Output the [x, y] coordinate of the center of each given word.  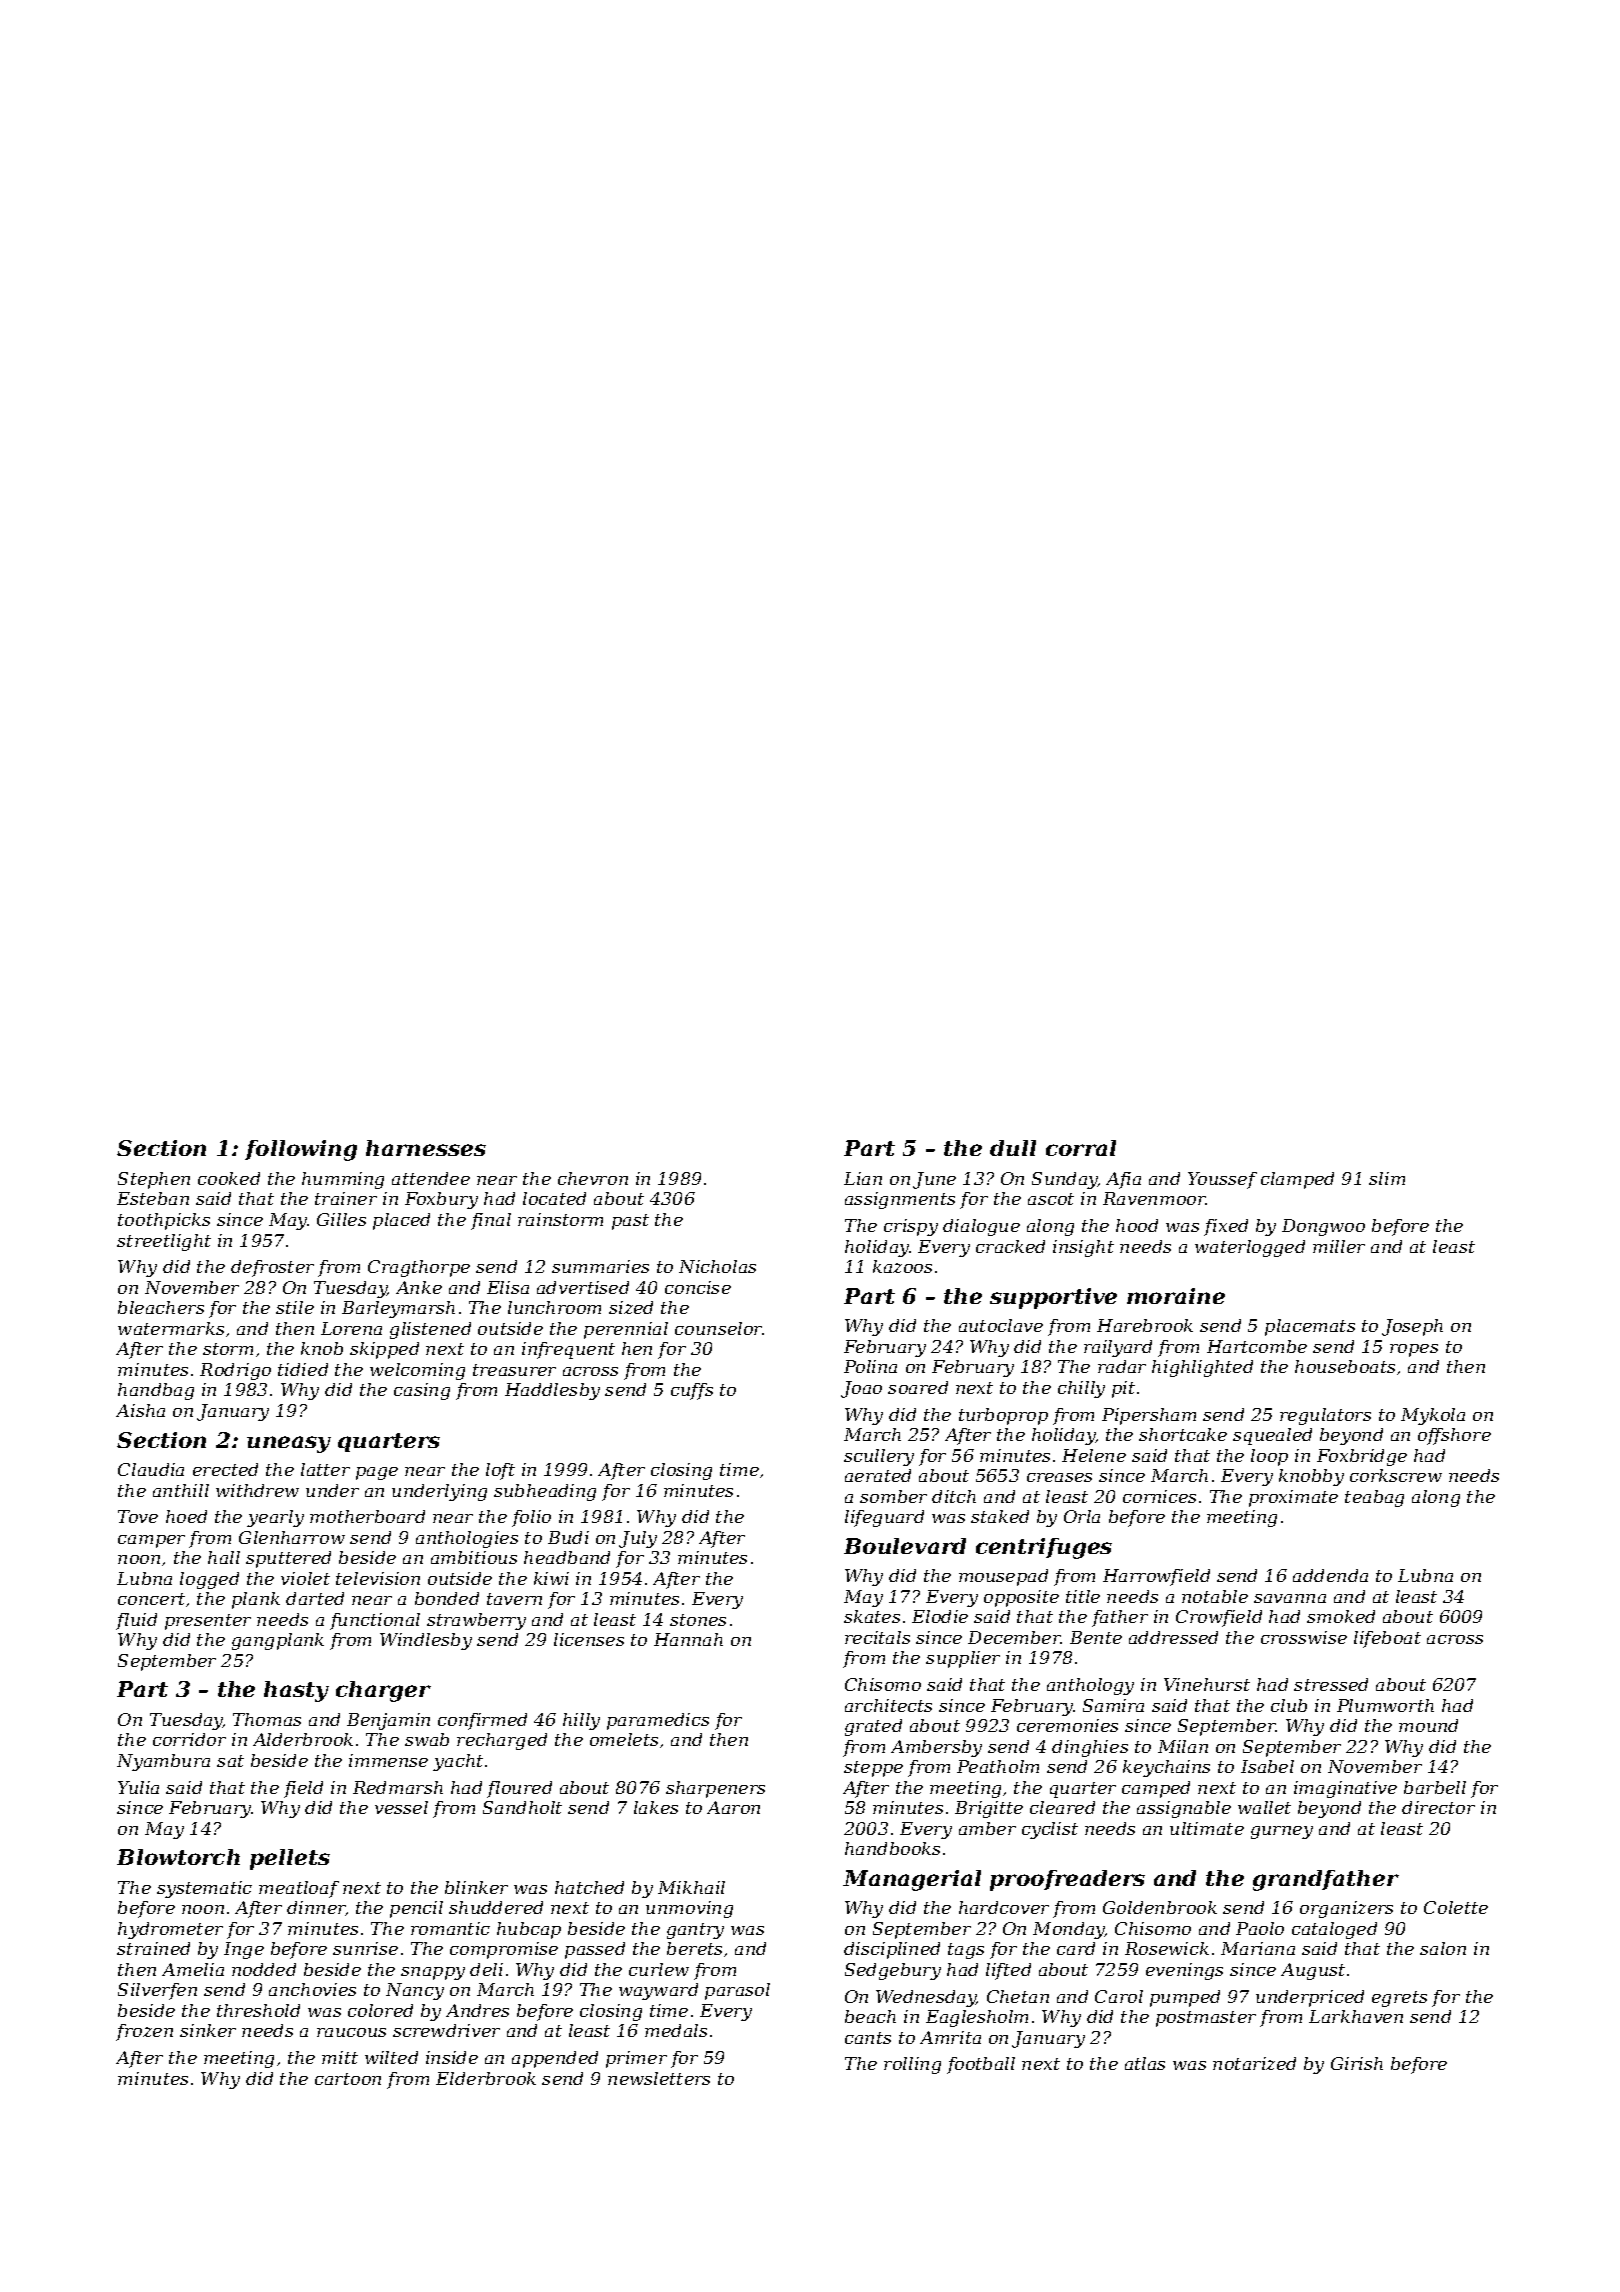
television [378, 1578]
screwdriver [446, 2030]
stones [698, 1620]
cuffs [692, 1391]
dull [1013, 1148]
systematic [204, 1889]
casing [422, 1391]
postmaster [1206, 2019]
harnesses [426, 1148]
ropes [1414, 1350]
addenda [1330, 1575]
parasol [737, 1991]
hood [1137, 1225]
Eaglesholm [977, 2018]
